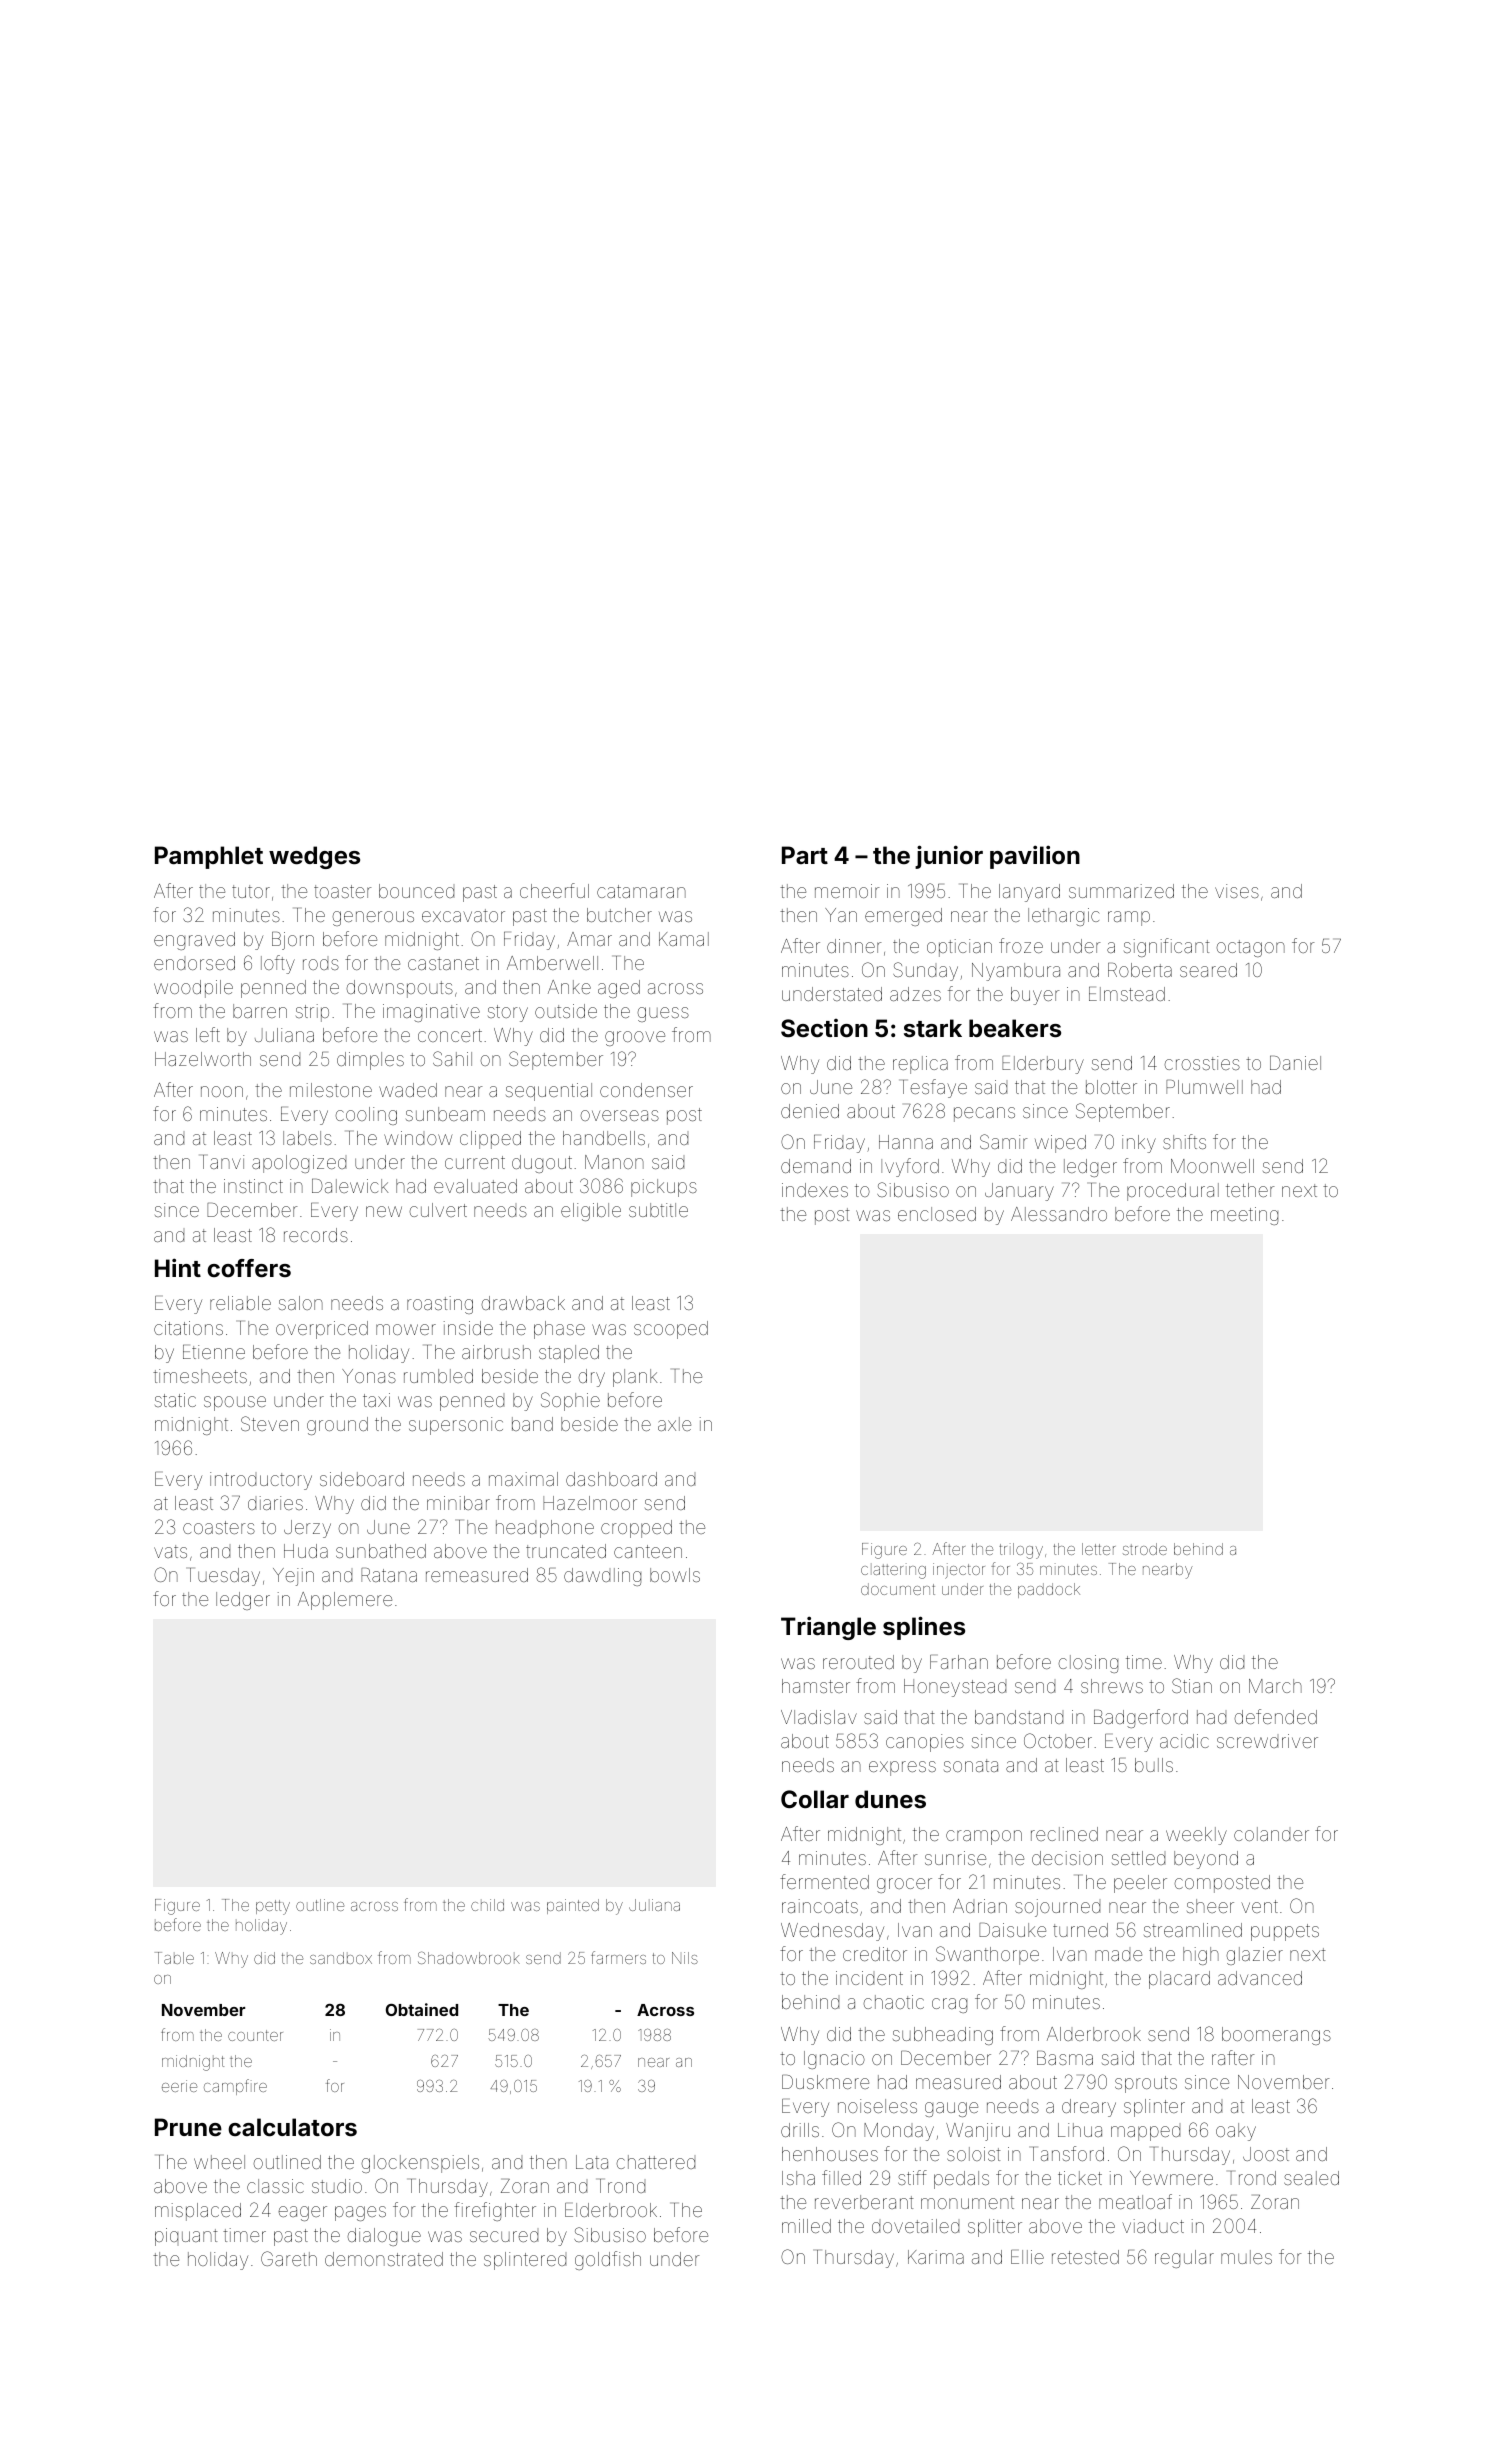  I want to click on calculators, so click(292, 2127).
